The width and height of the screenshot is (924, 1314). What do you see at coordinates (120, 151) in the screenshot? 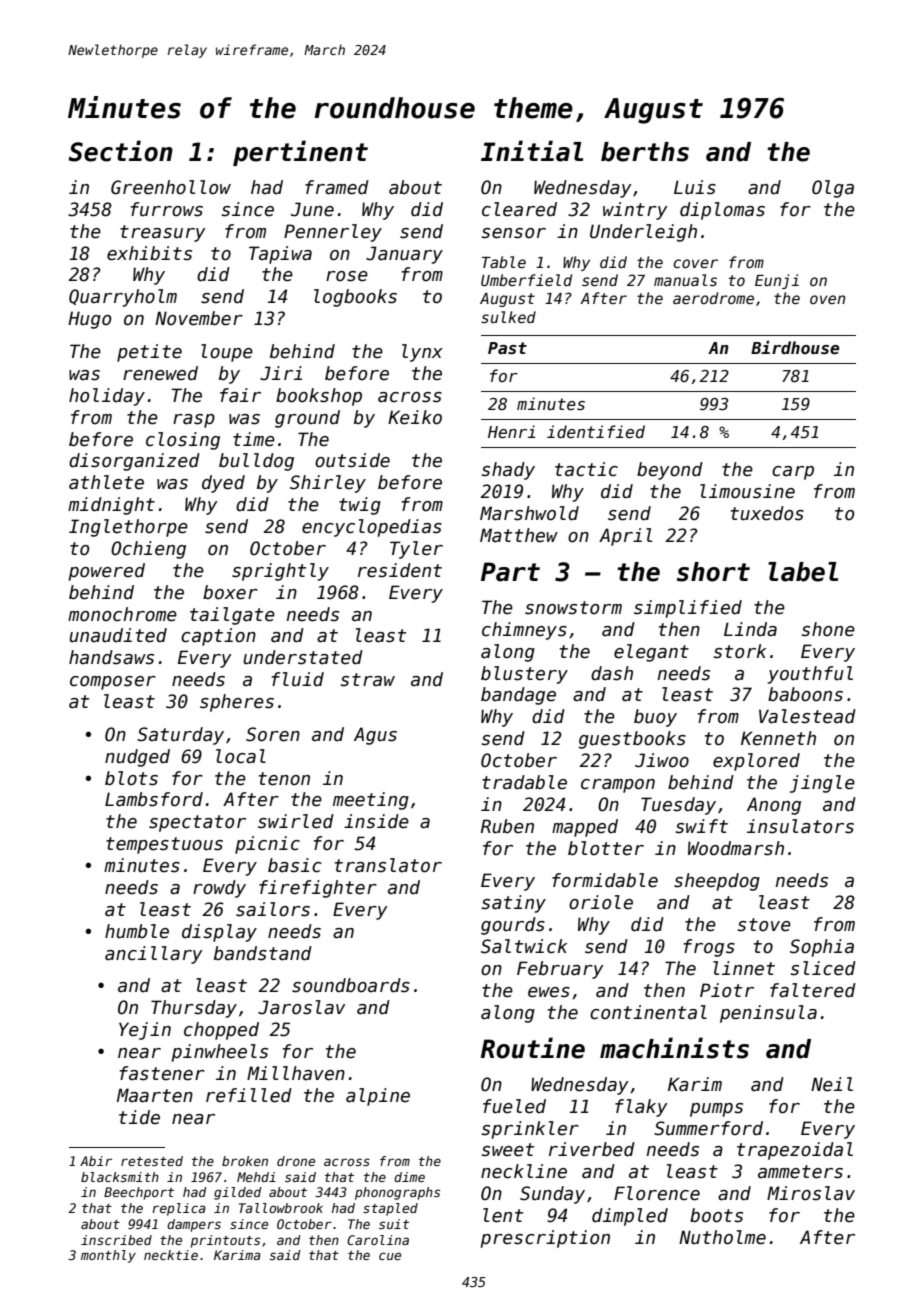
I see `Section` at bounding box center [120, 151].
